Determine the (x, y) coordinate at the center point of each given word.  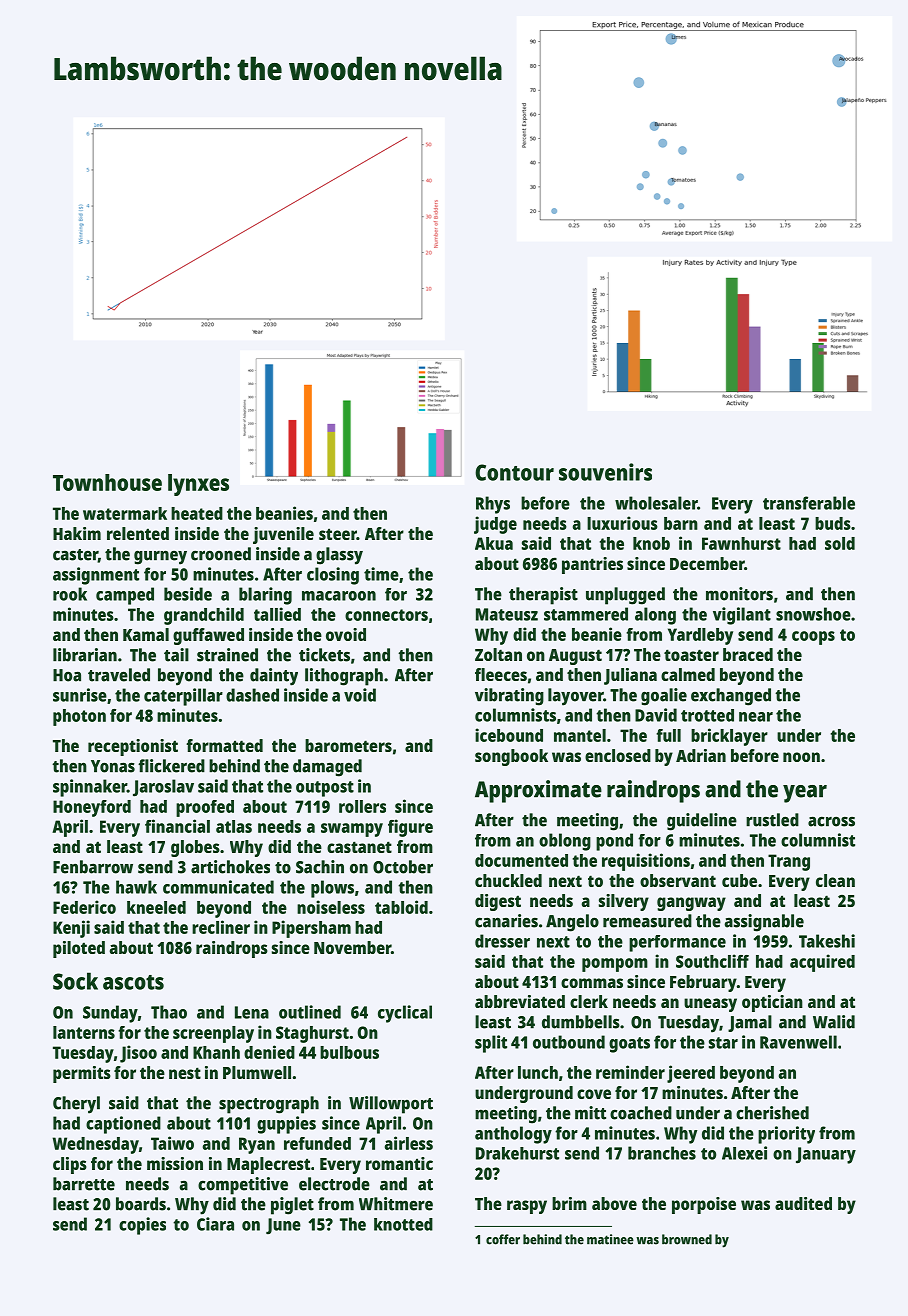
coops (813, 638)
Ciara (215, 1224)
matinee (610, 1239)
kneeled (156, 907)
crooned (221, 554)
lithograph (344, 677)
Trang (789, 862)
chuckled (508, 880)
